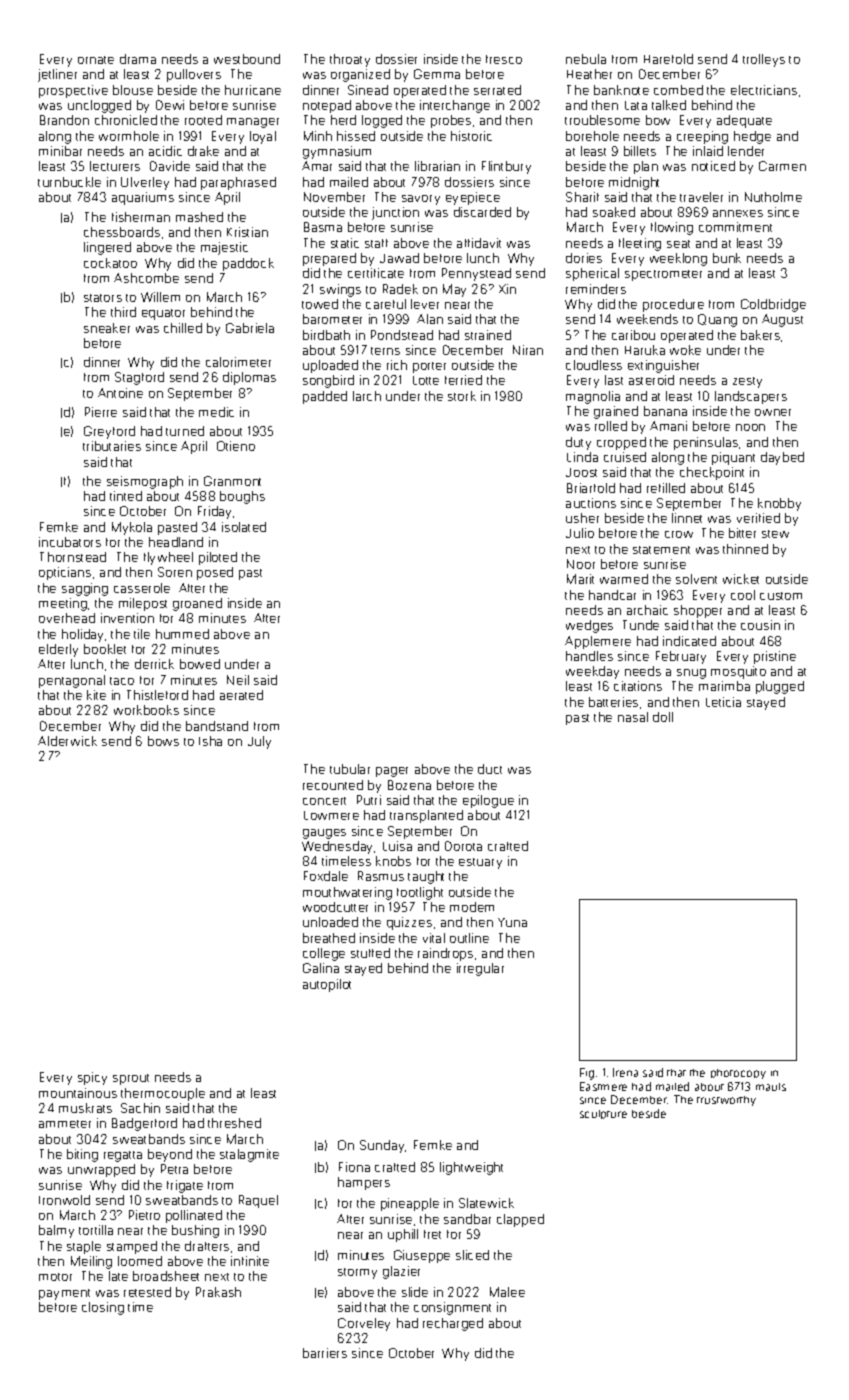  I want to click on recharged, so click(453, 1324).
